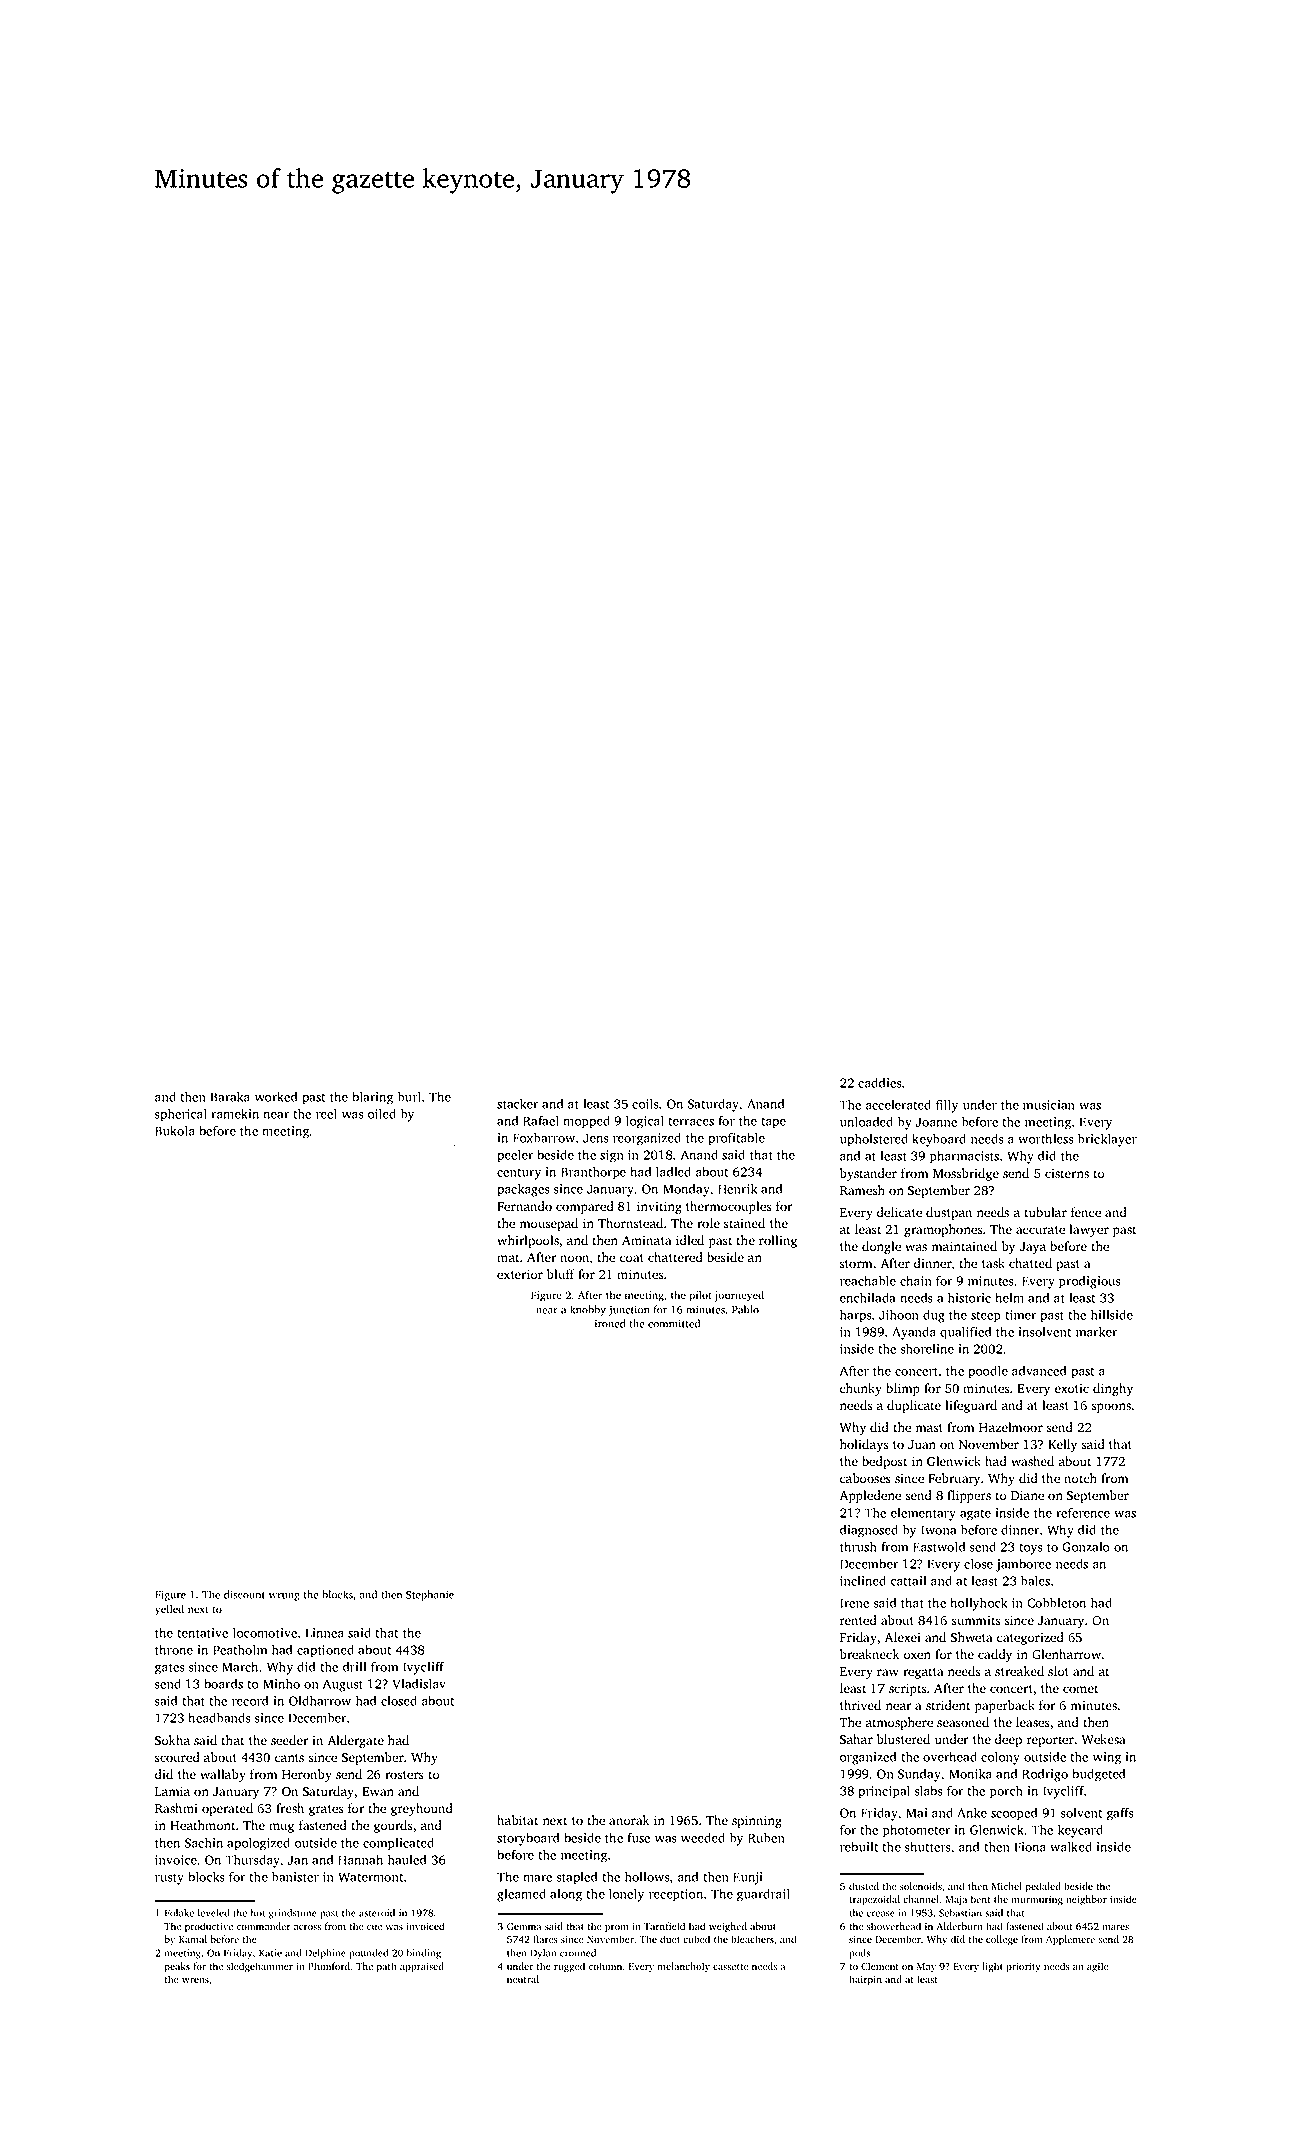  What do you see at coordinates (1040, 1230) in the screenshot?
I see `accurate` at bounding box center [1040, 1230].
